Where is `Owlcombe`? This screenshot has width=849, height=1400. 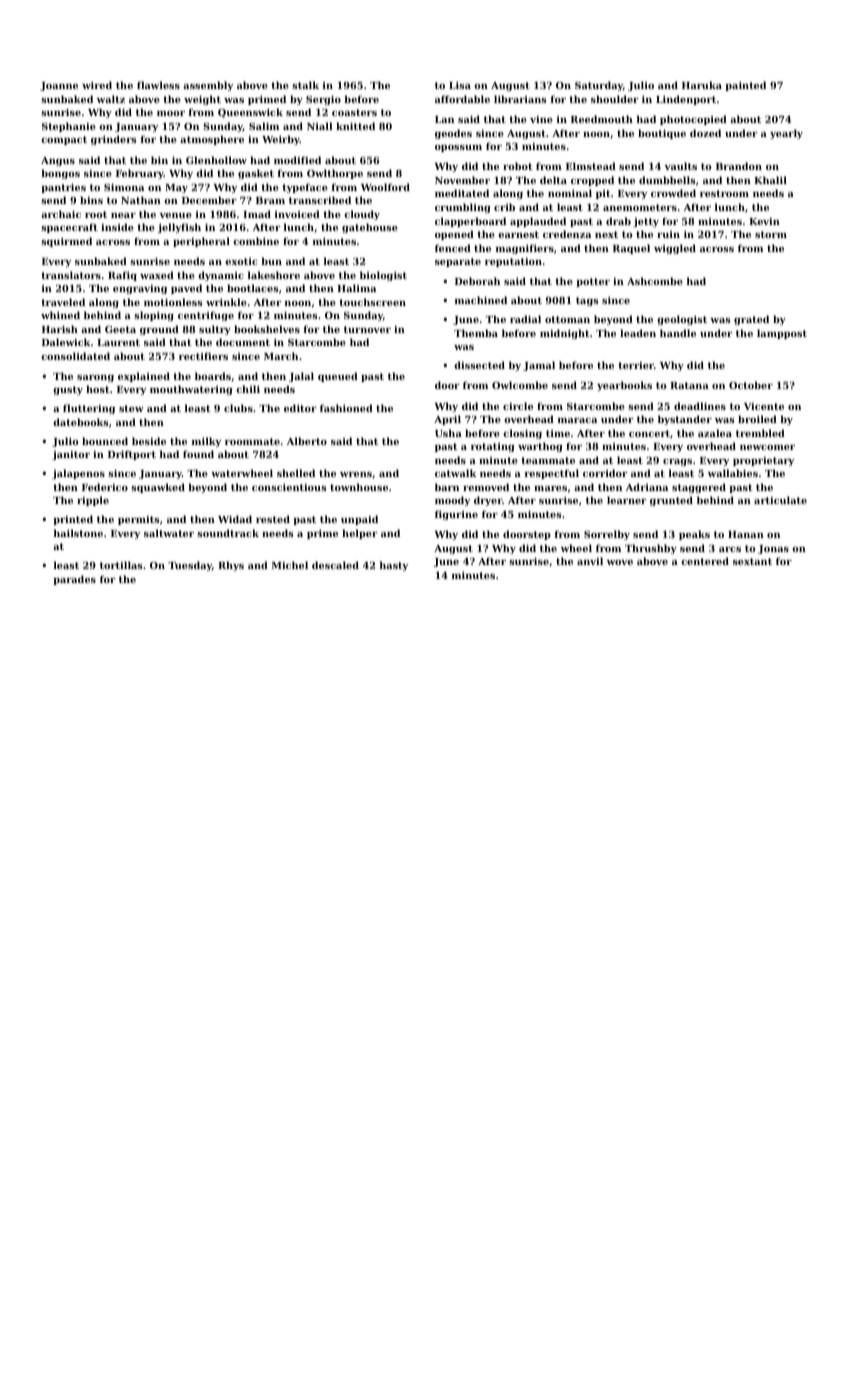 Owlcombe is located at coordinates (520, 385).
